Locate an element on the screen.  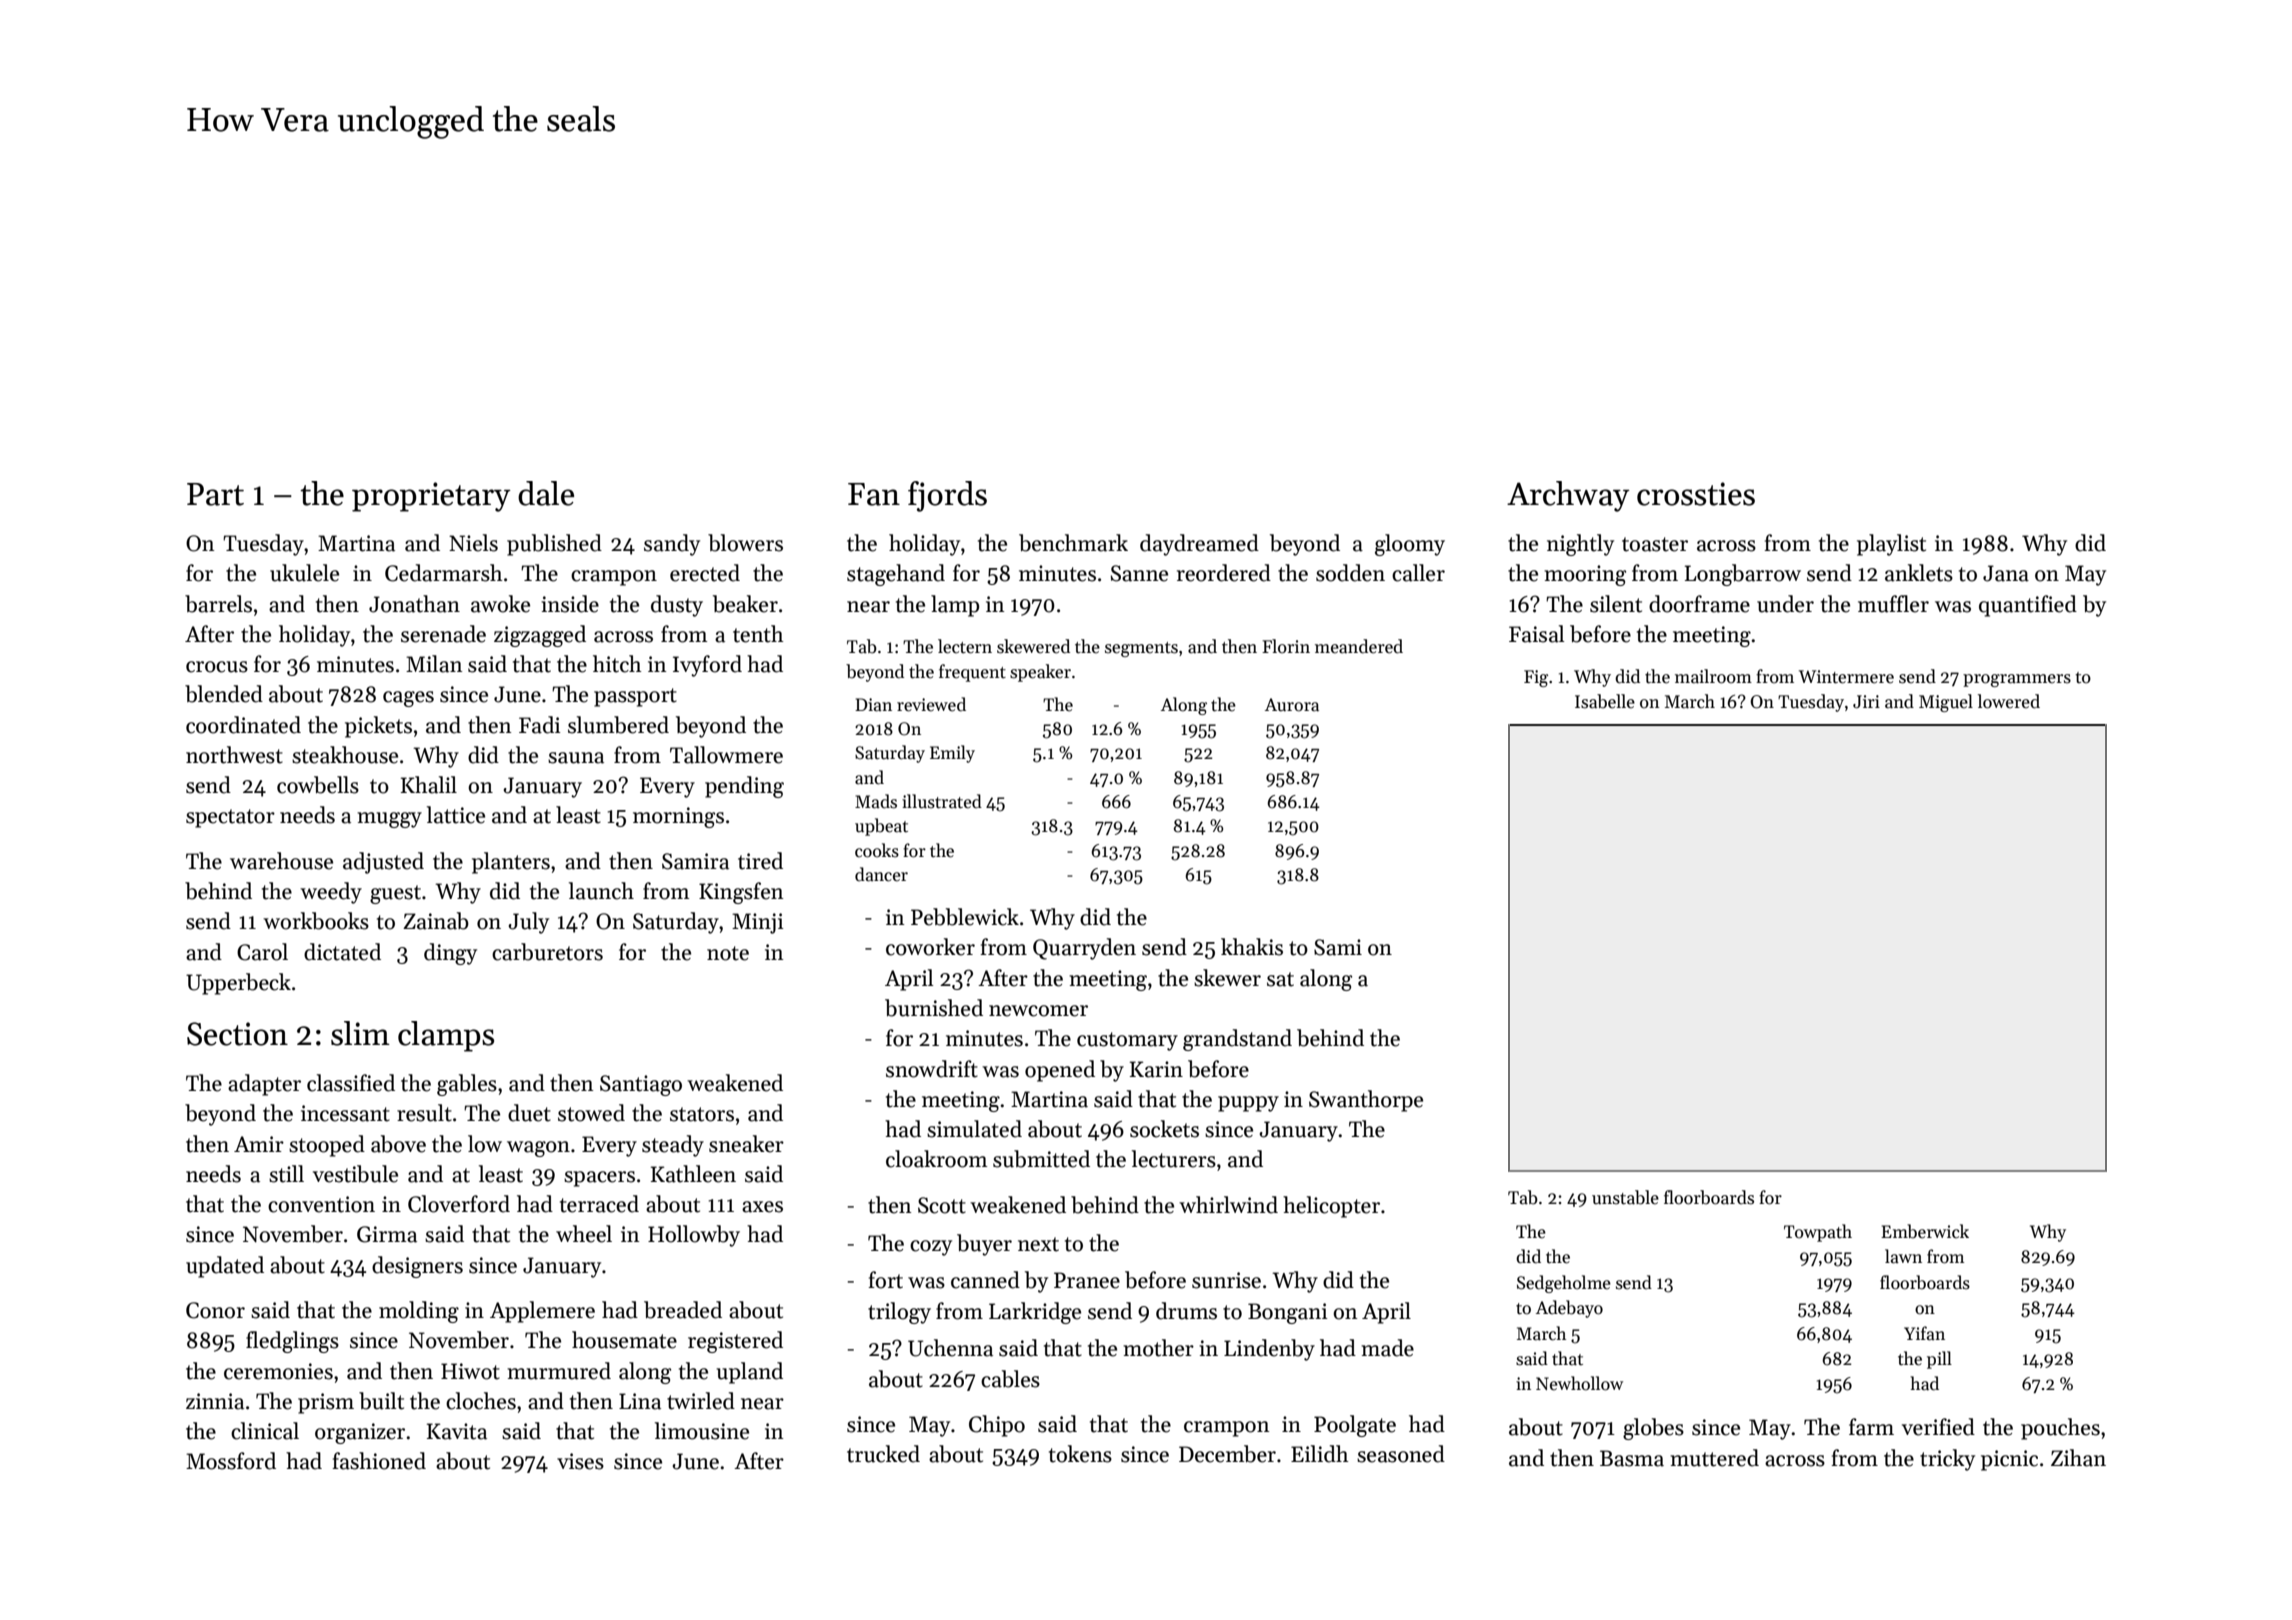
note is located at coordinates (728, 953).
